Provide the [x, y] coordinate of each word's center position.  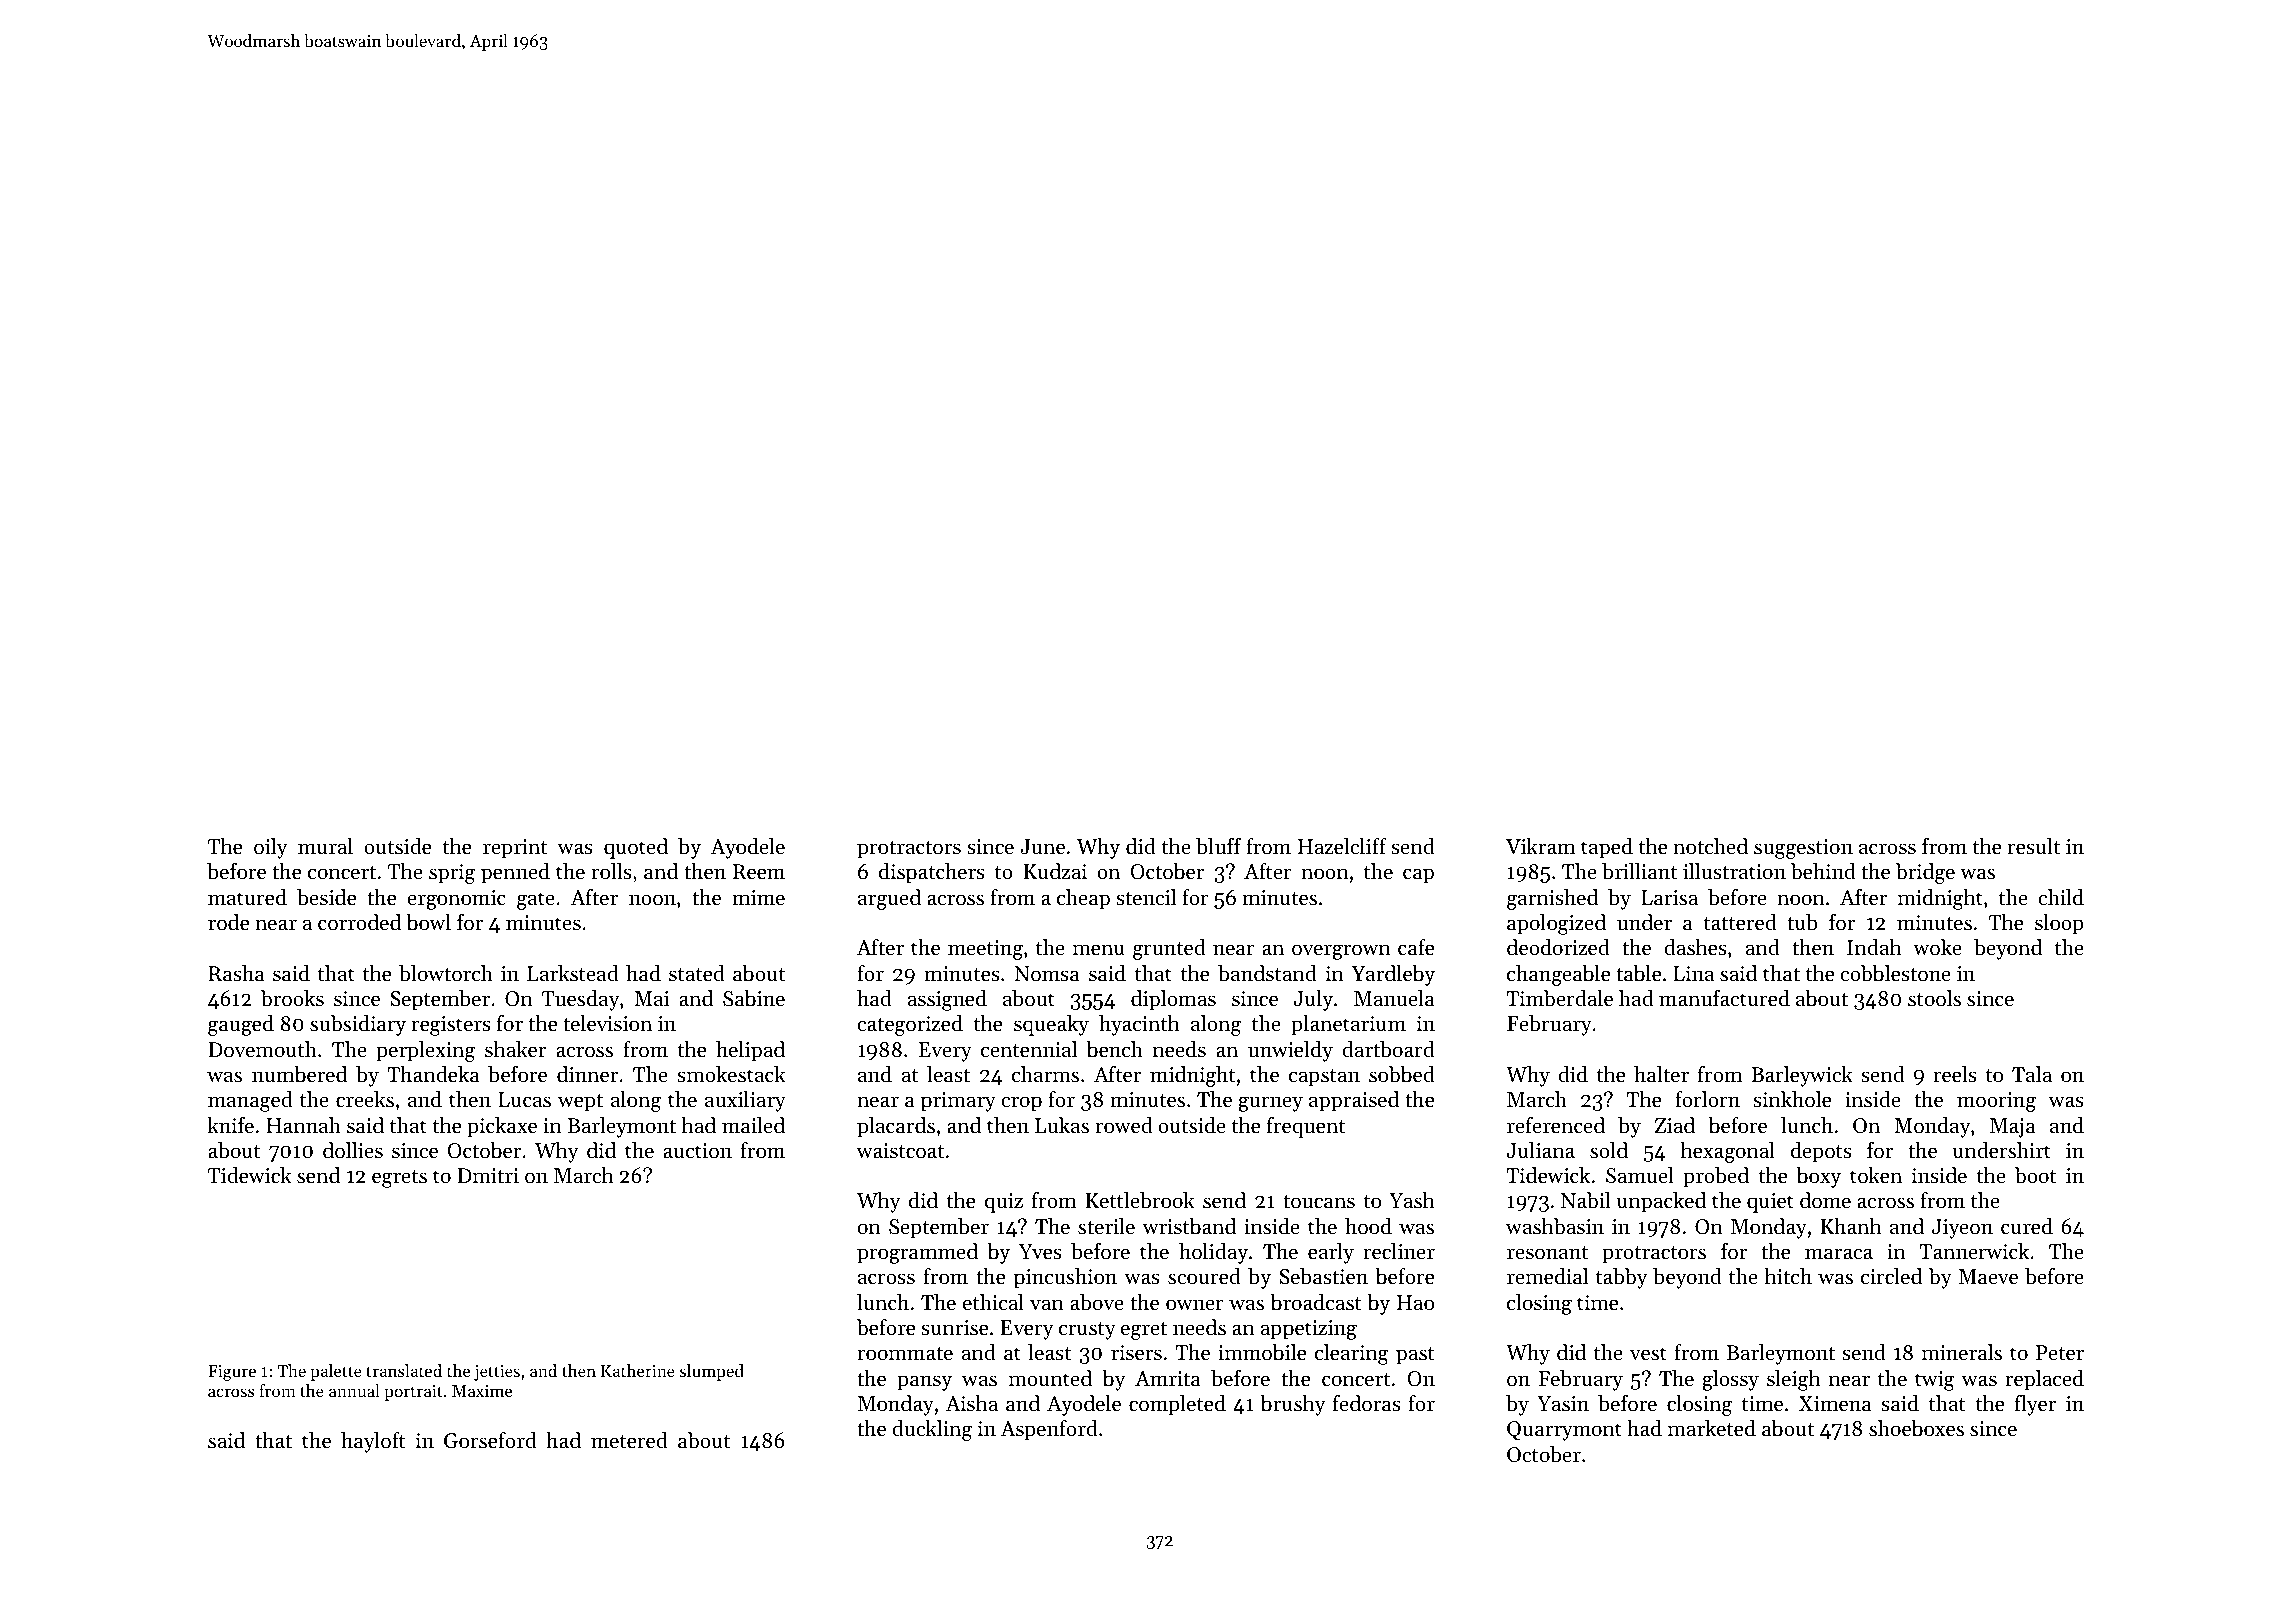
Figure [232, 1373]
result [2034, 846]
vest [1648, 1354]
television [607, 1023]
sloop [2059, 924]
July [1313, 1000]
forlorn [1707, 1099]
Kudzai [1055, 871]
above [1097, 1302]
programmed [917, 1253]
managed [250, 1101]
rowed [1124, 1125]
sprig [452, 874]
